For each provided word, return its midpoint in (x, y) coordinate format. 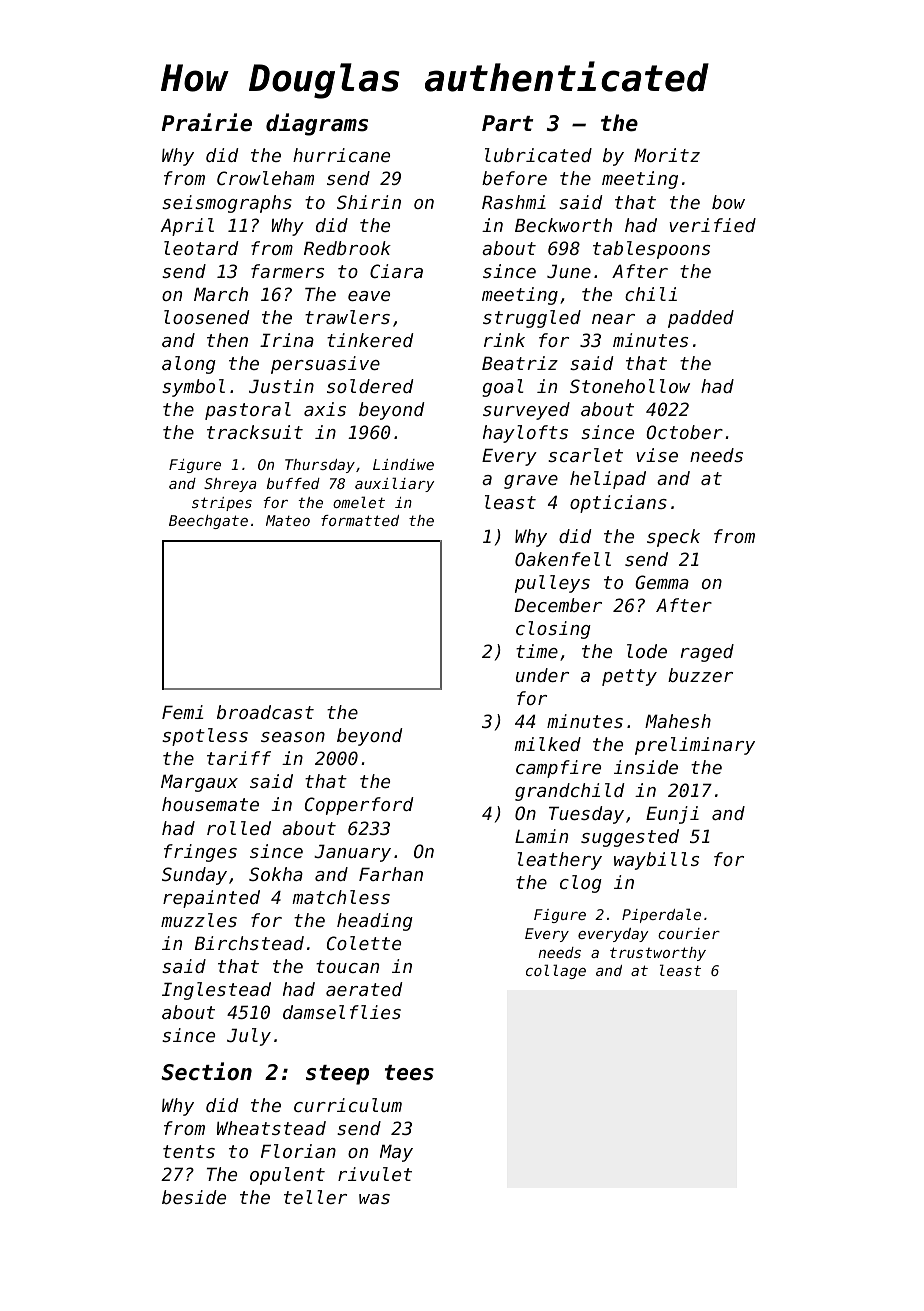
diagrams (317, 124)
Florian (298, 1151)
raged (707, 653)
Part (507, 123)
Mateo (288, 520)
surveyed (526, 411)
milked (547, 744)
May (396, 1153)
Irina (287, 340)
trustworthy (658, 954)
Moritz (667, 155)
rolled (239, 828)
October (684, 432)
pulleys (552, 584)
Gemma (662, 582)
